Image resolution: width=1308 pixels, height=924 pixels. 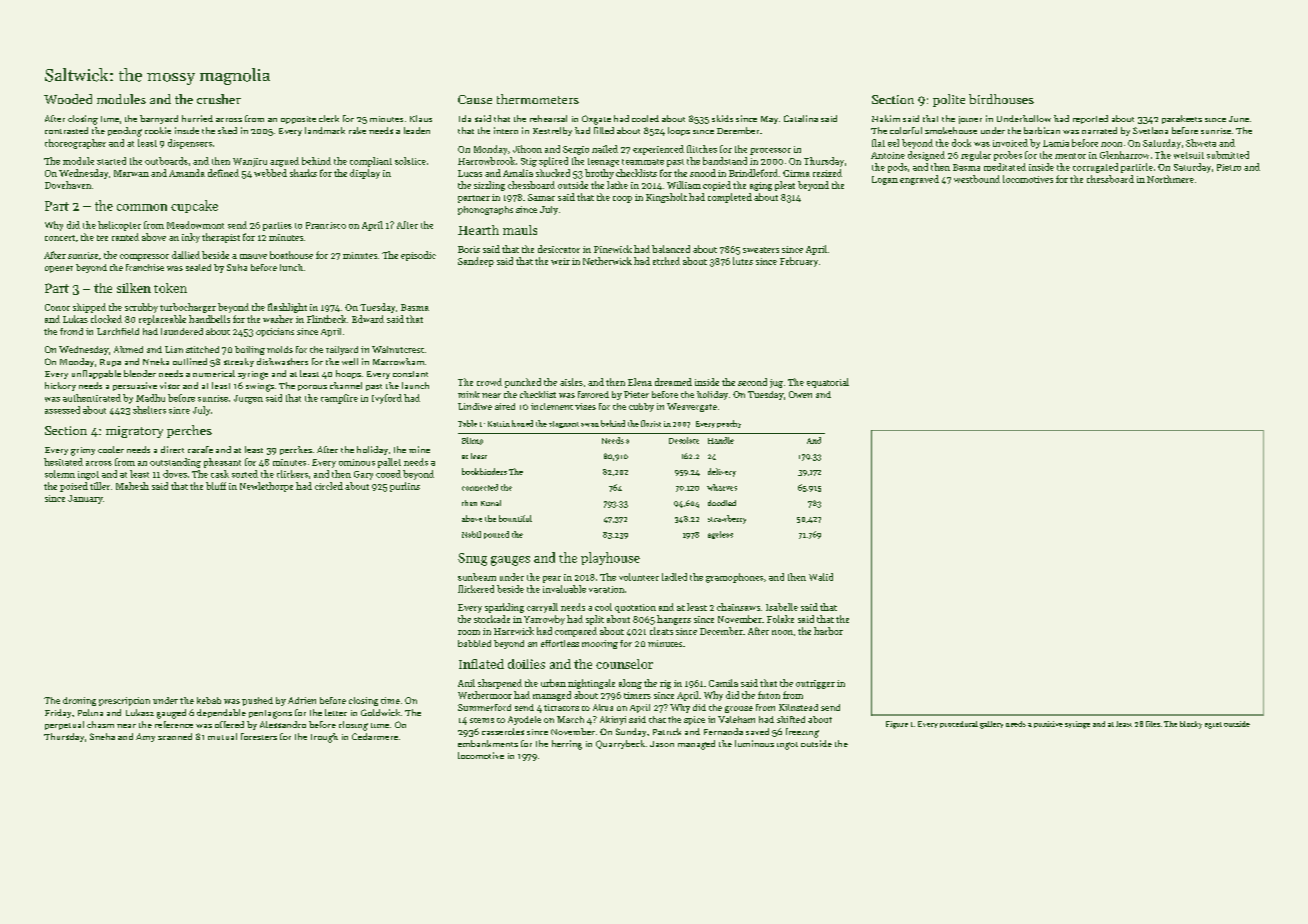 What do you see at coordinates (801, 118) in the image?
I see `Catalina` at bounding box center [801, 118].
